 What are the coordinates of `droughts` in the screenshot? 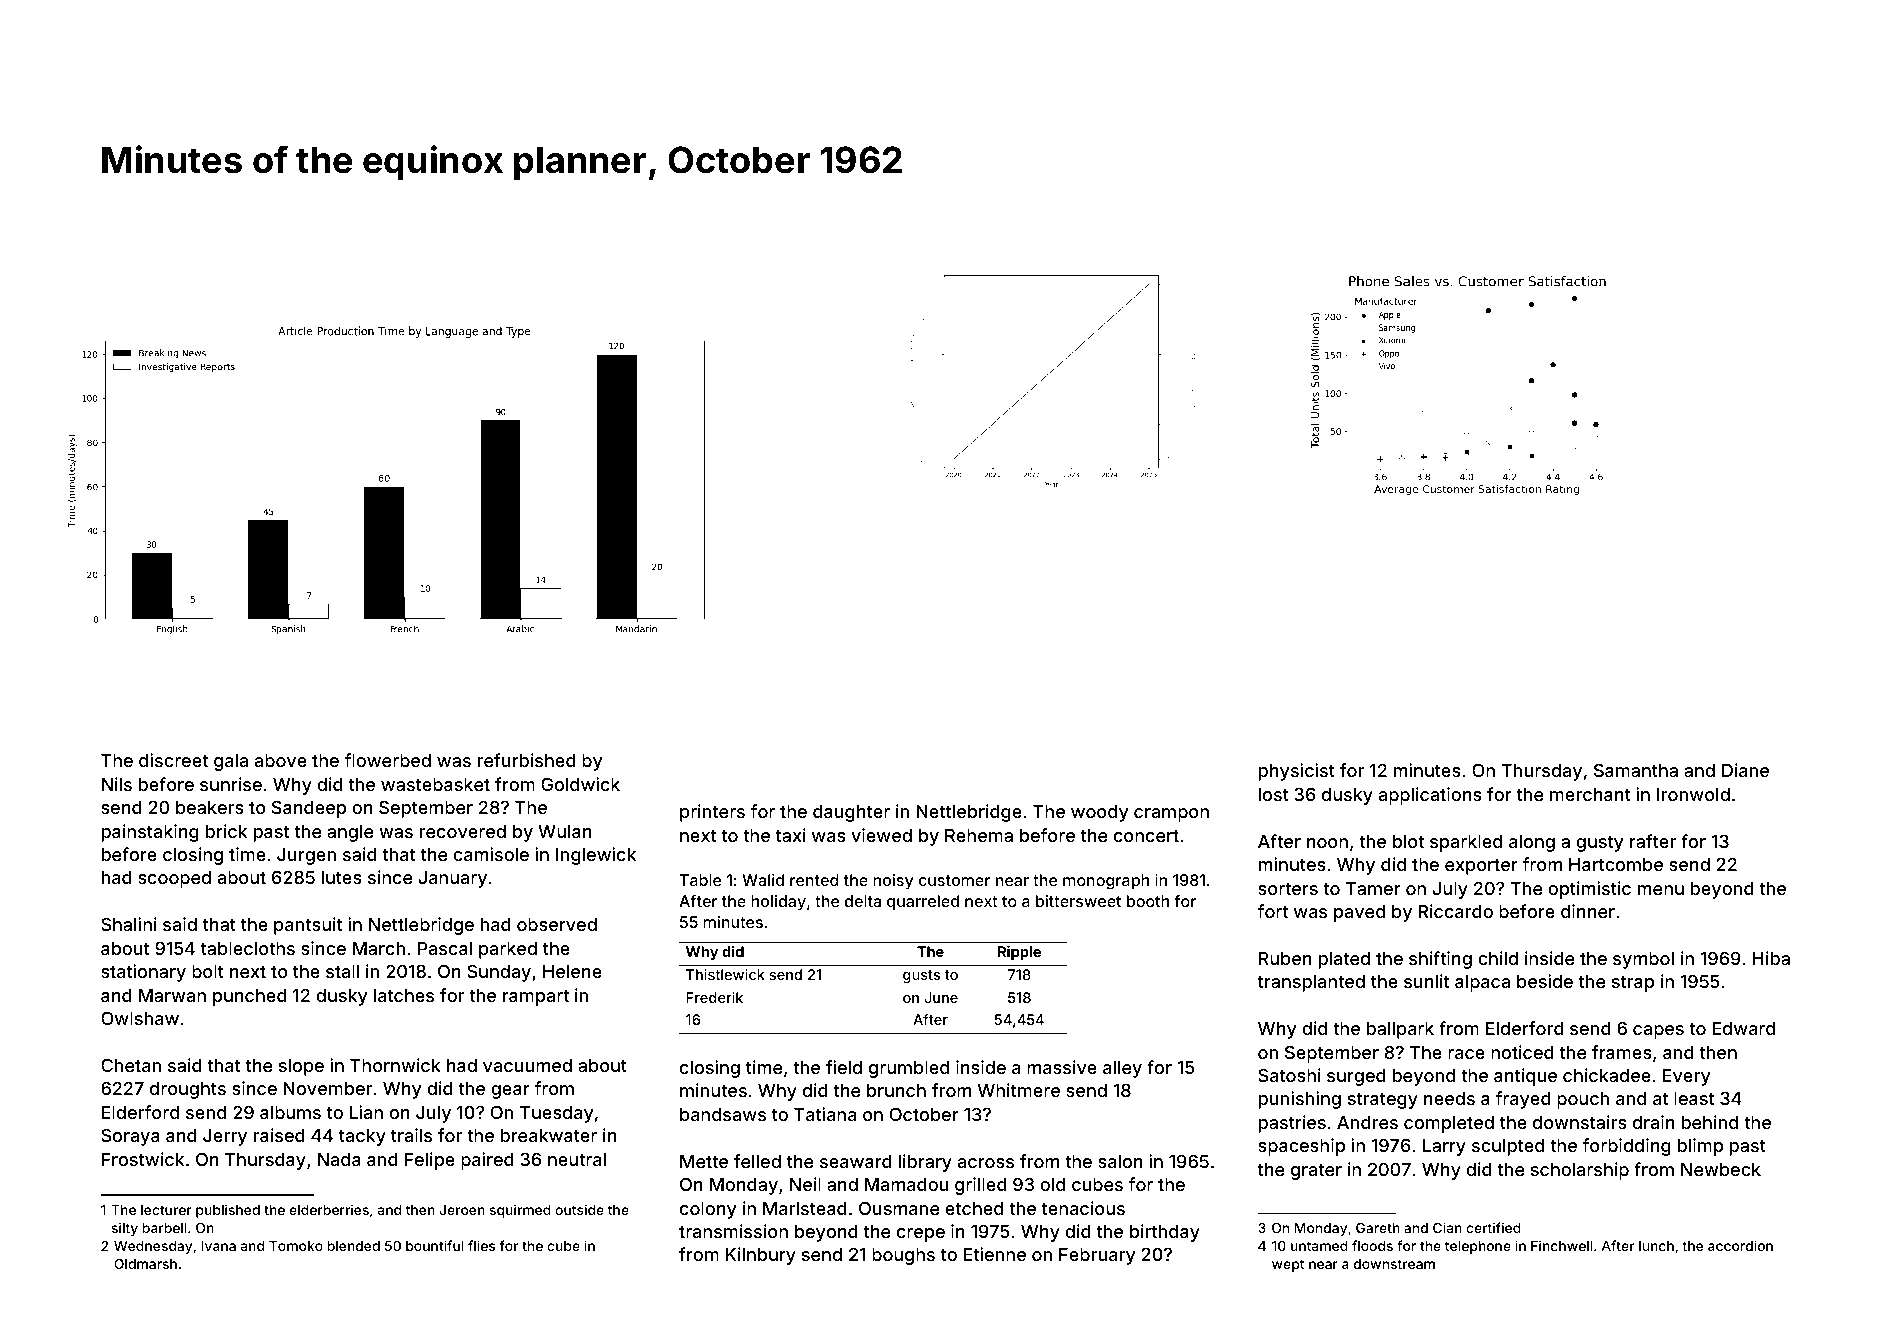 It's located at (188, 1090).
